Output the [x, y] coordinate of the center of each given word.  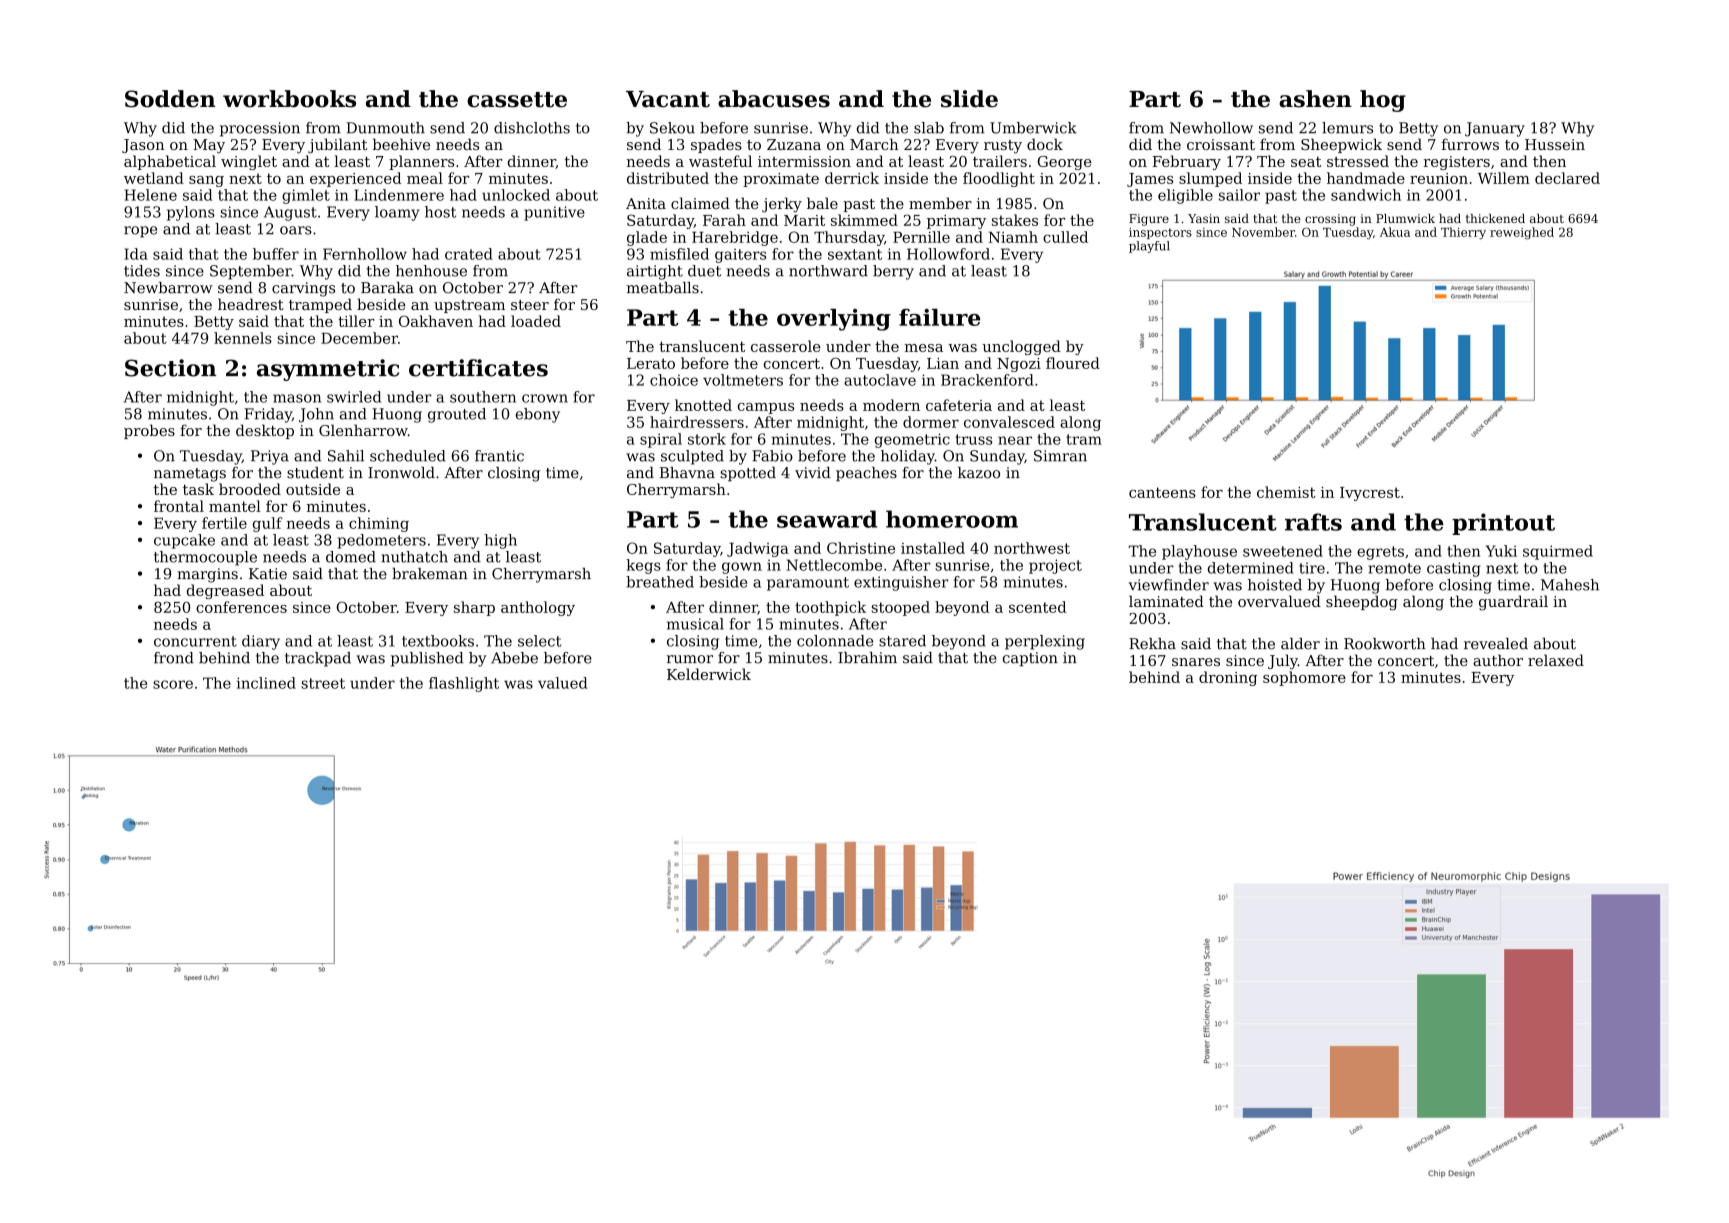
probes [149, 431]
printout [1503, 524]
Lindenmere [399, 195]
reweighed [1522, 233]
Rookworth [1385, 644]
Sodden [170, 99]
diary [261, 642]
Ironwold [401, 473]
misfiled [679, 254]
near [1015, 440]
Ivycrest [1370, 494]
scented [1037, 607]
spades [716, 145]
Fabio [772, 456]
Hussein [1555, 144]
